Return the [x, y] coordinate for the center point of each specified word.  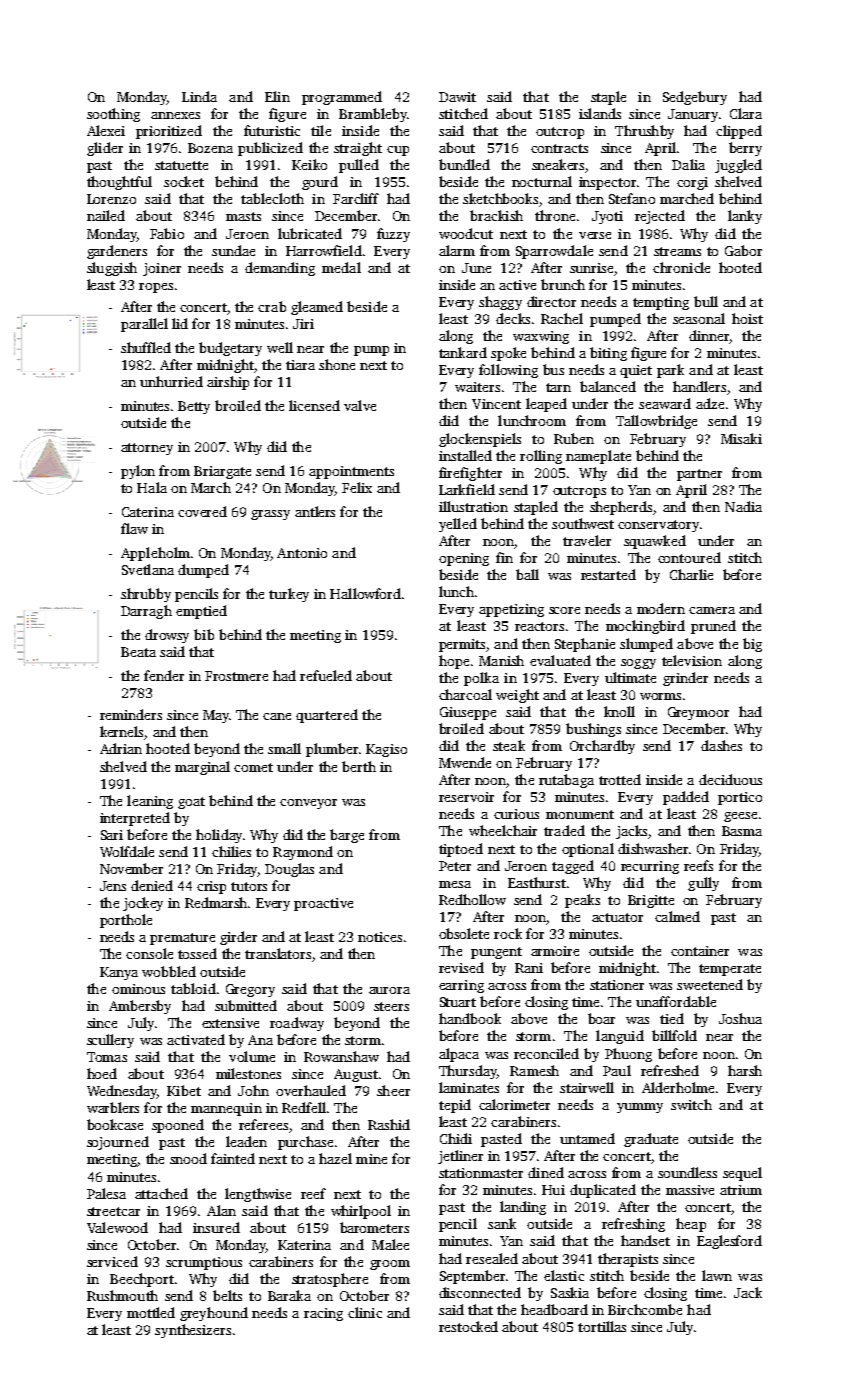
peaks [582, 901]
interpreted [135, 819]
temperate [730, 970]
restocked [468, 1326]
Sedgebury [695, 98]
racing [323, 1314]
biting [608, 354]
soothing [113, 115]
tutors [249, 886]
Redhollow [472, 899]
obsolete [464, 933]
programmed [342, 98]
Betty [194, 407]
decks [513, 318]
